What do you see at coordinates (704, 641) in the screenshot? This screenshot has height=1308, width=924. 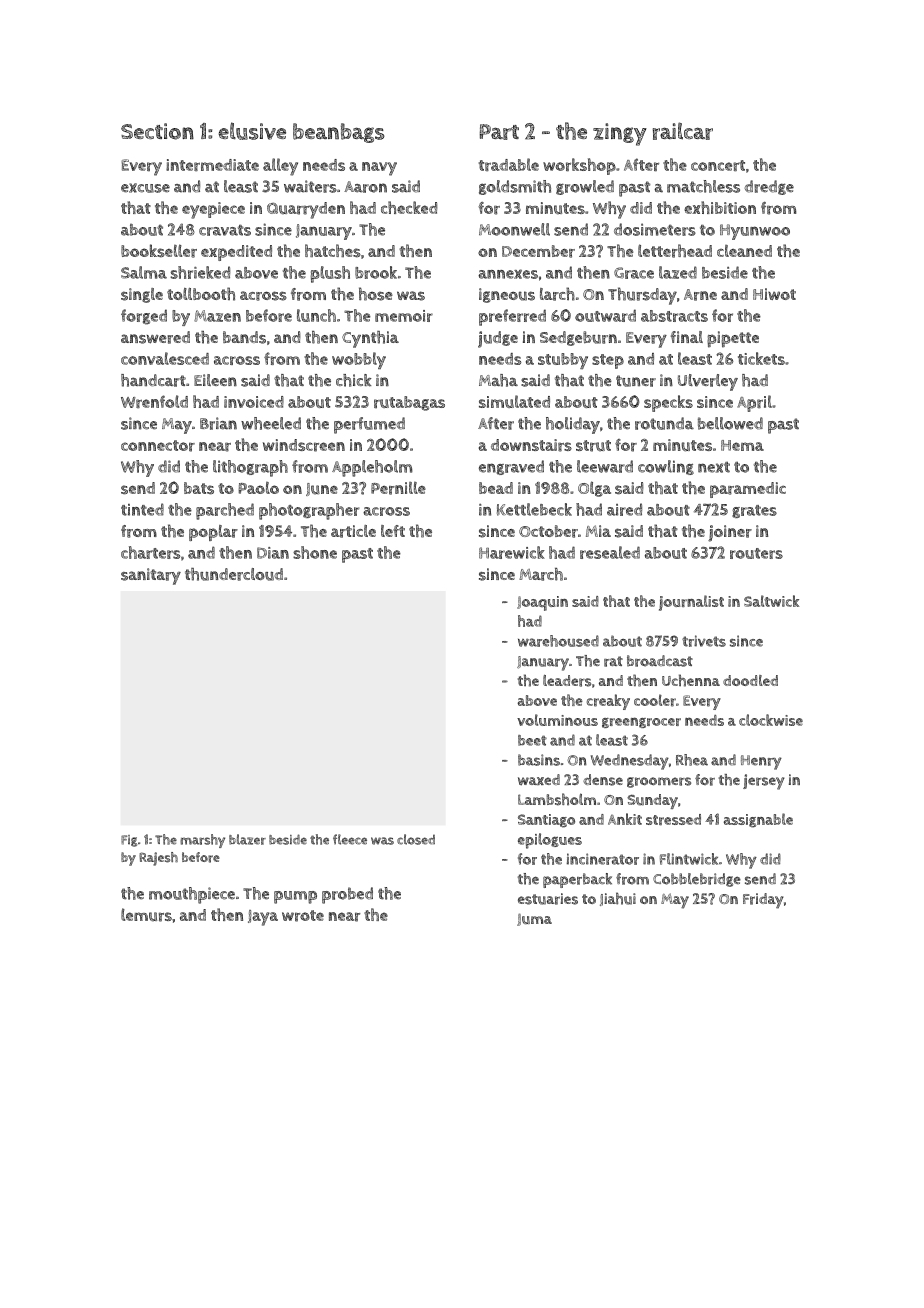 I see `trivets` at bounding box center [704, 641].
